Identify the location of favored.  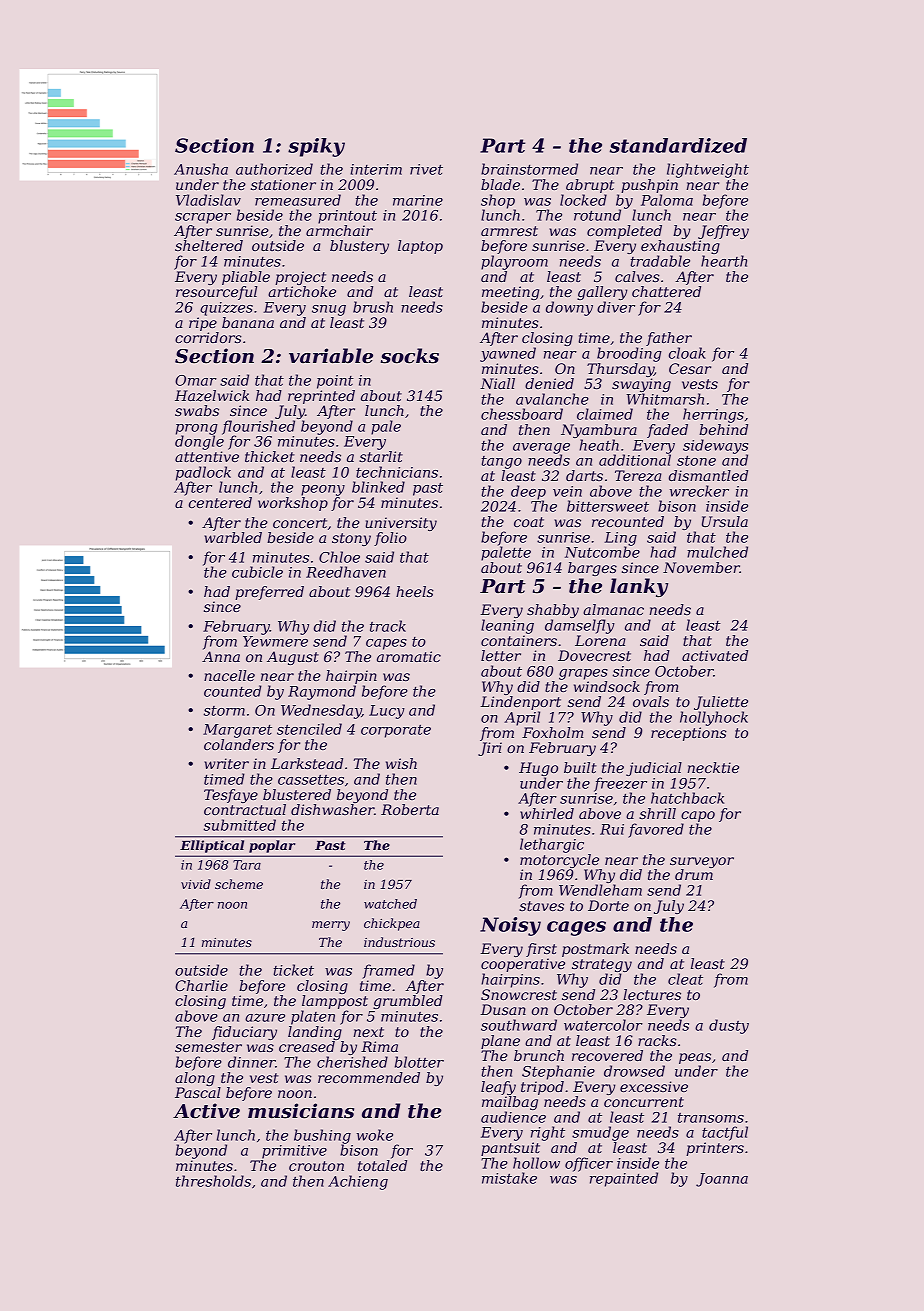
(656, 830).
